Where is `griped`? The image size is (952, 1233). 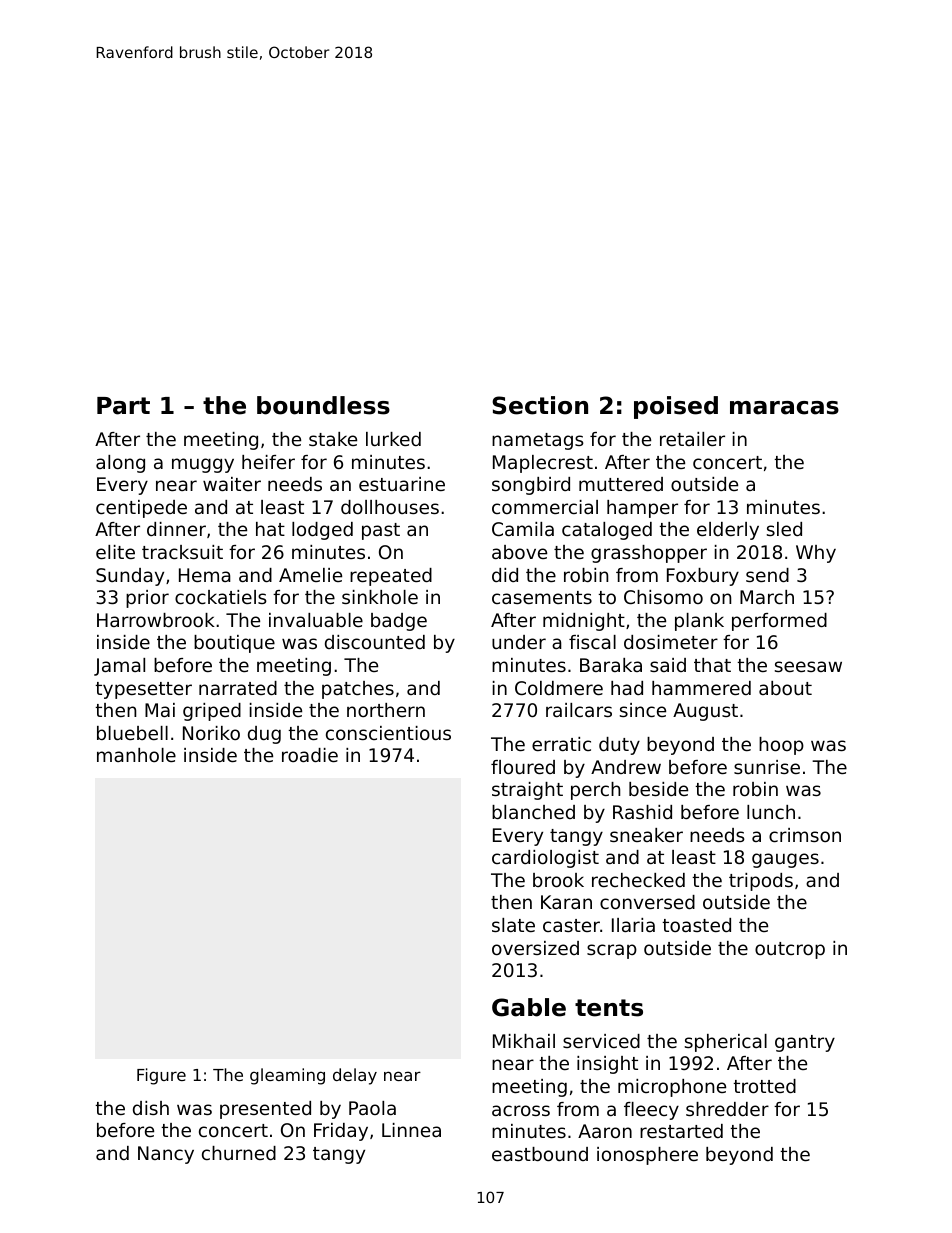
griped is located at coordinates (212, 712).
